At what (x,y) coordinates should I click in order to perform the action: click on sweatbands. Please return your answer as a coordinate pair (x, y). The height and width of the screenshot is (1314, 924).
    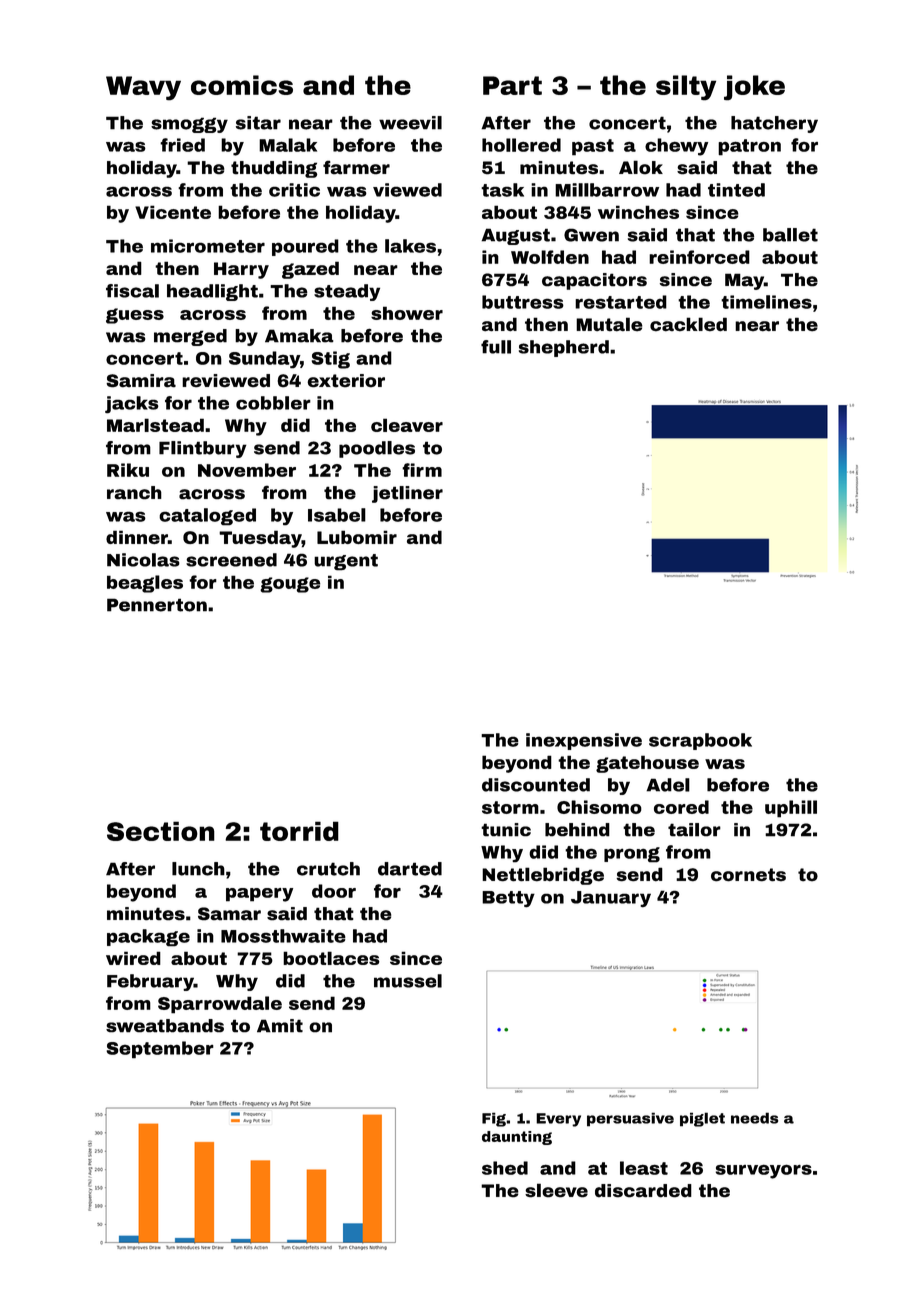
    Looking at the image, I should click on (165, 1026).
